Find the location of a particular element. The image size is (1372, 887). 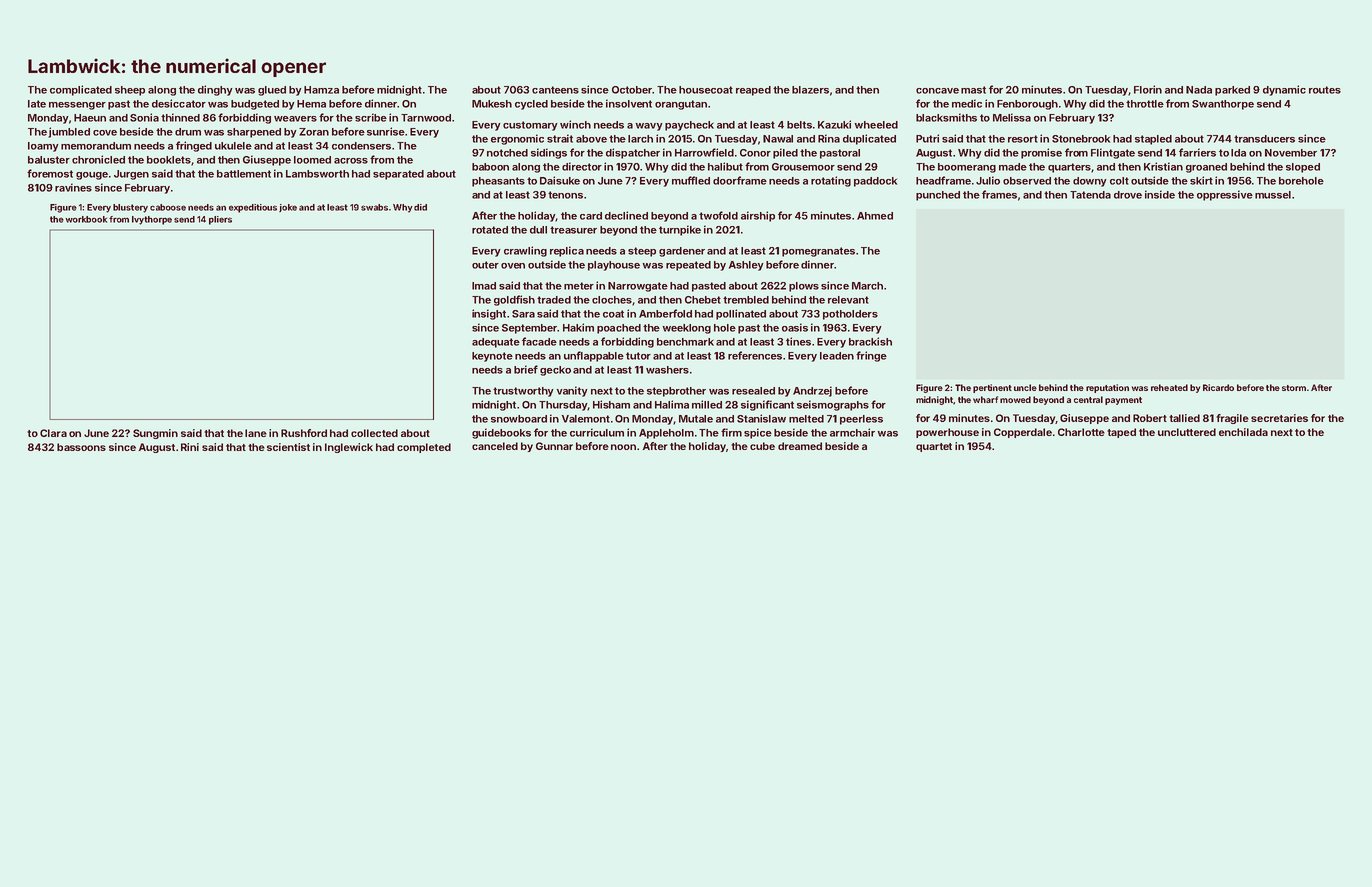

Gunnar is located at coordinates (554, 446).
